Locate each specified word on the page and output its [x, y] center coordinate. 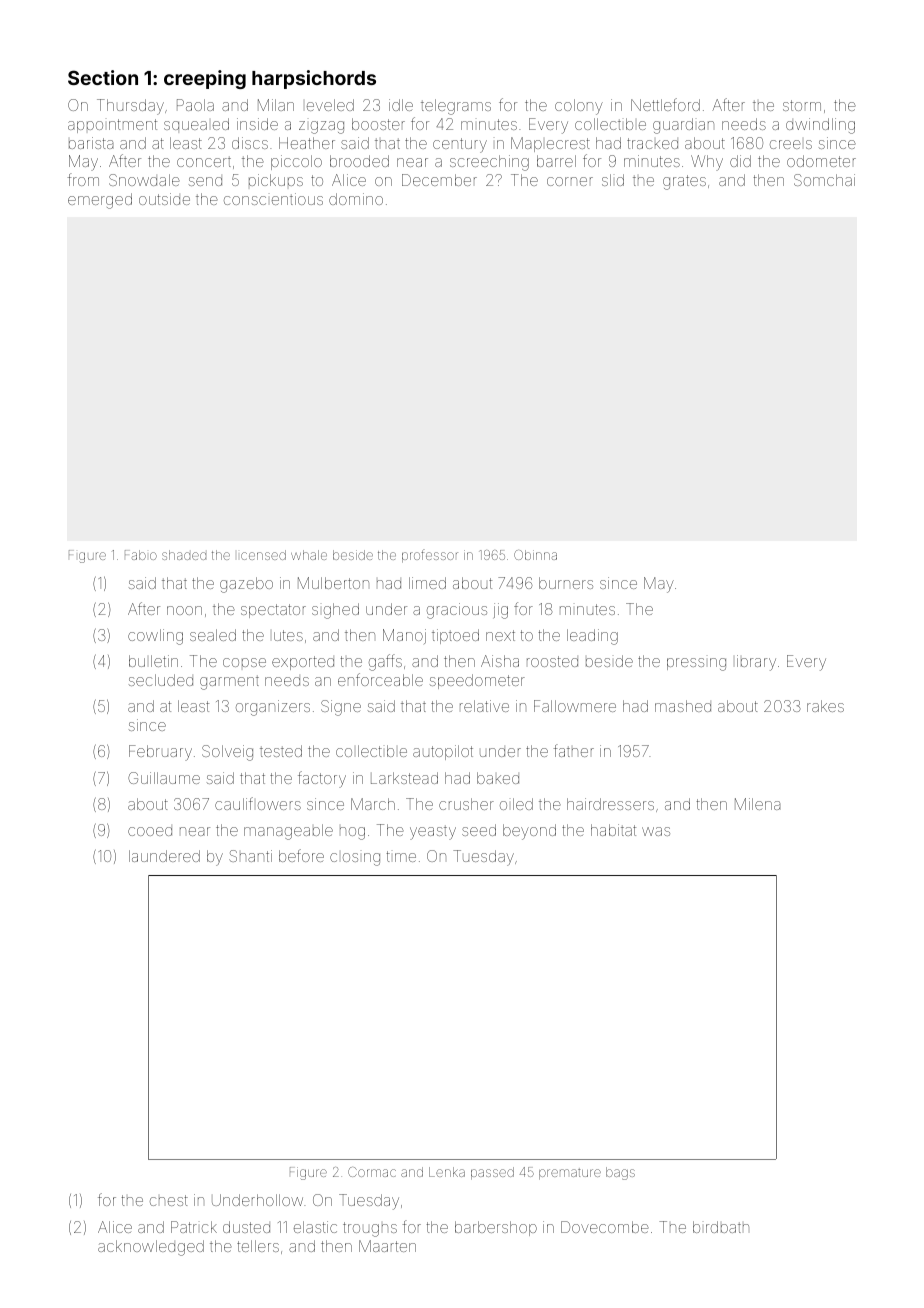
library [756, 663]
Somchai [824, 180]
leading [592, 637]
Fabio [141, 555]
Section [103, 77]
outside [164, 199]
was [656, 831]
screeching [489, 163]
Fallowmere [575, 706]
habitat [613, 830]
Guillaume [164, 778]
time [401, 856]
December [439, 180]
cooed [150, 831]
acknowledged [151, 1248]
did [740, 161]
